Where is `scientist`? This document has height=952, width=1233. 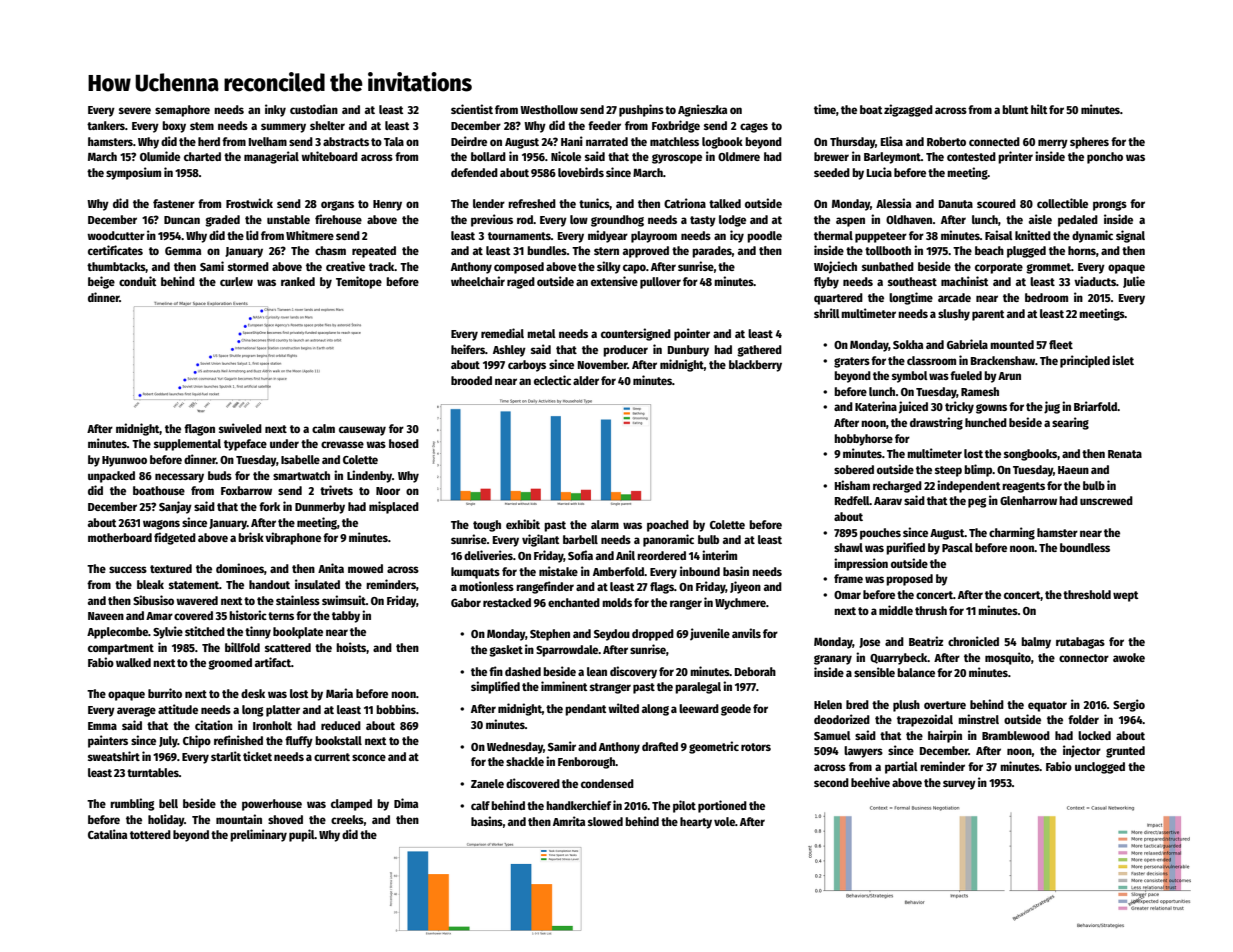
scientist is located at coordinates (472, 109).
